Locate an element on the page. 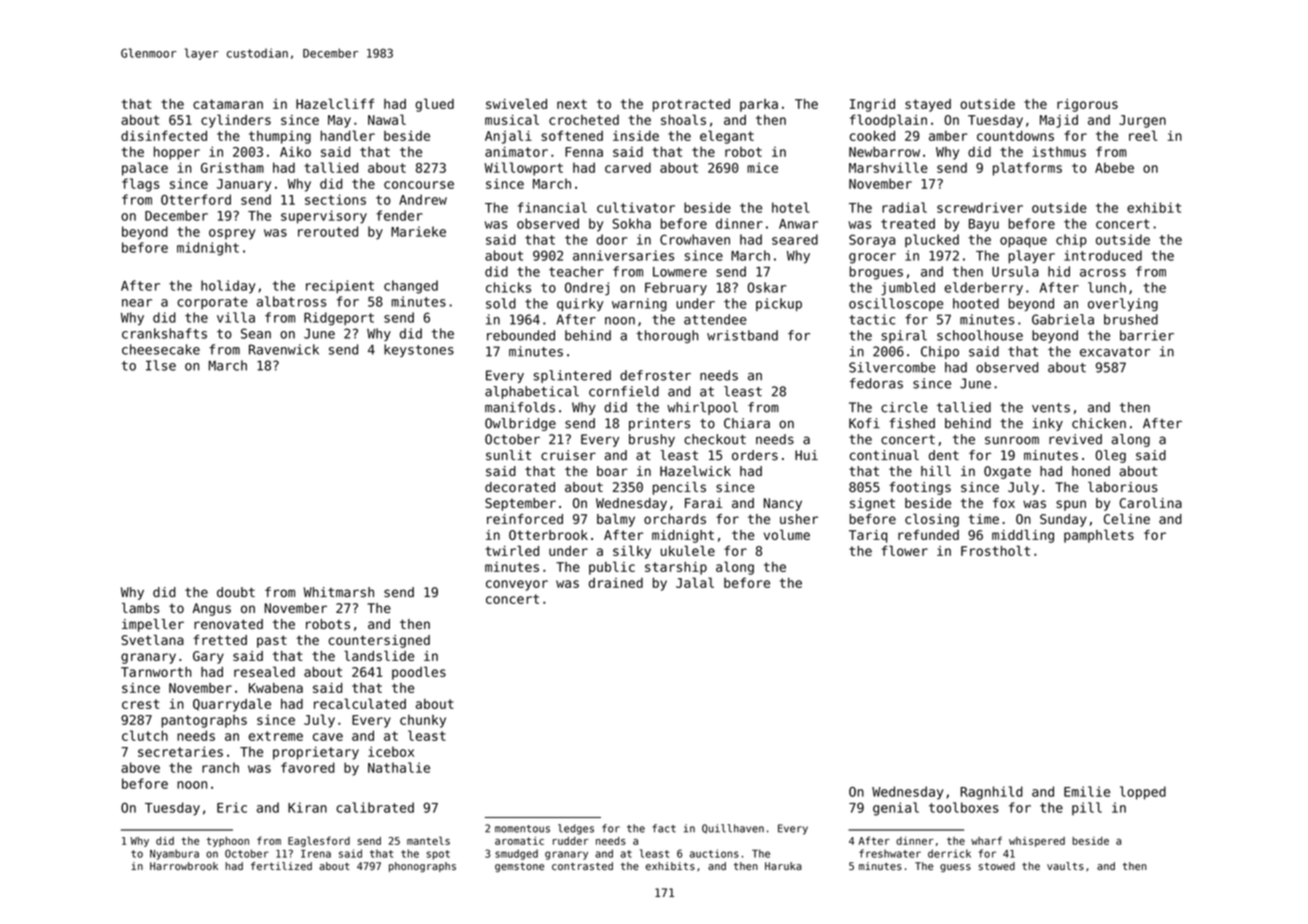 The height and width of the document is (924, 1308). phonographs is located at coordinates (422, 867).
